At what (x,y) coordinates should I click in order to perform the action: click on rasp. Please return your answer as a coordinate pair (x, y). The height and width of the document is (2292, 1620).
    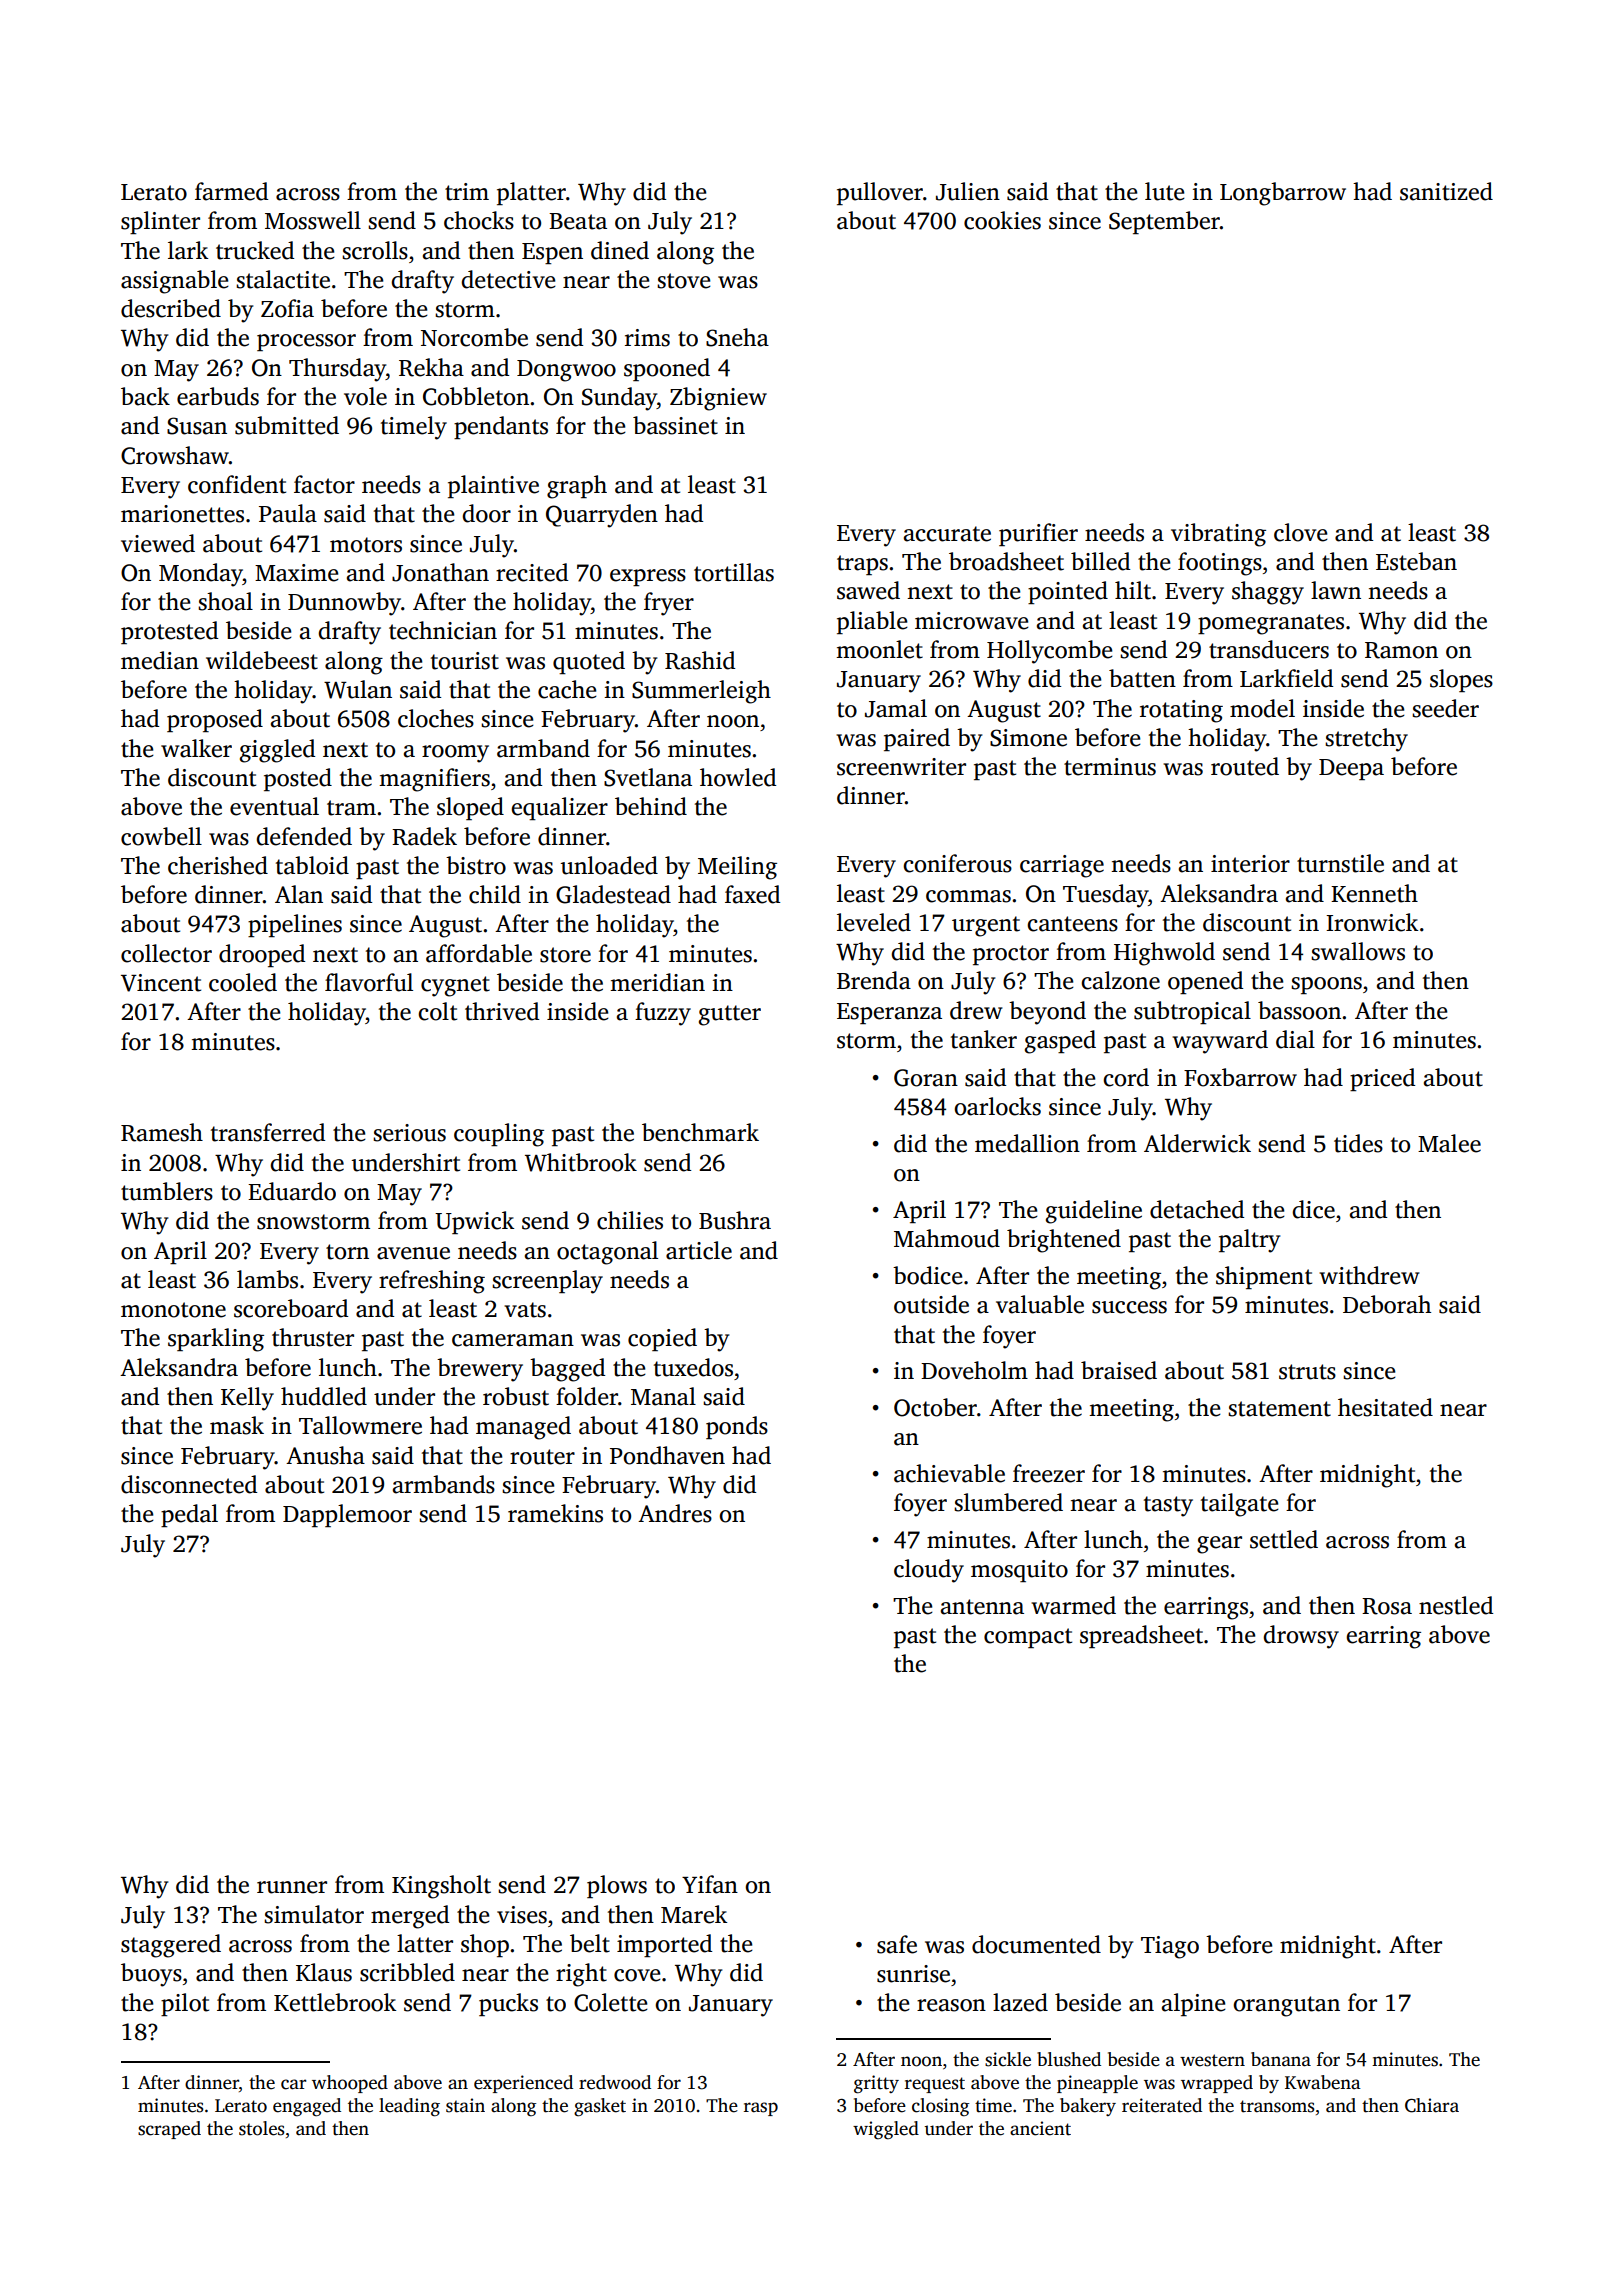
    Looking at the image, I should click on (761, 2109).
